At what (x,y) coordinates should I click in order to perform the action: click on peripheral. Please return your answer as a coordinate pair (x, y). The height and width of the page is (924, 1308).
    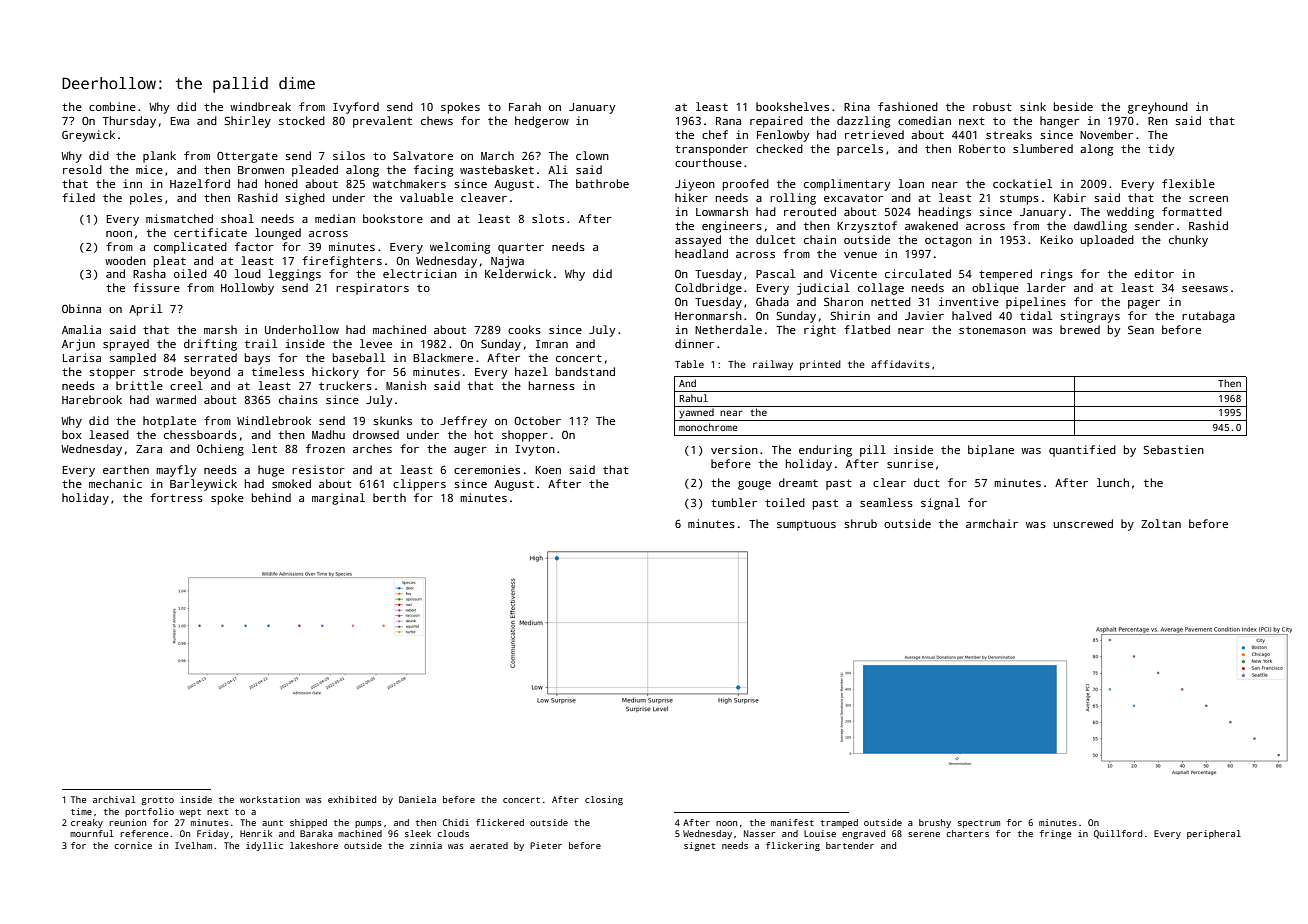
    Looking at the image, I should click on (1214, 834).
